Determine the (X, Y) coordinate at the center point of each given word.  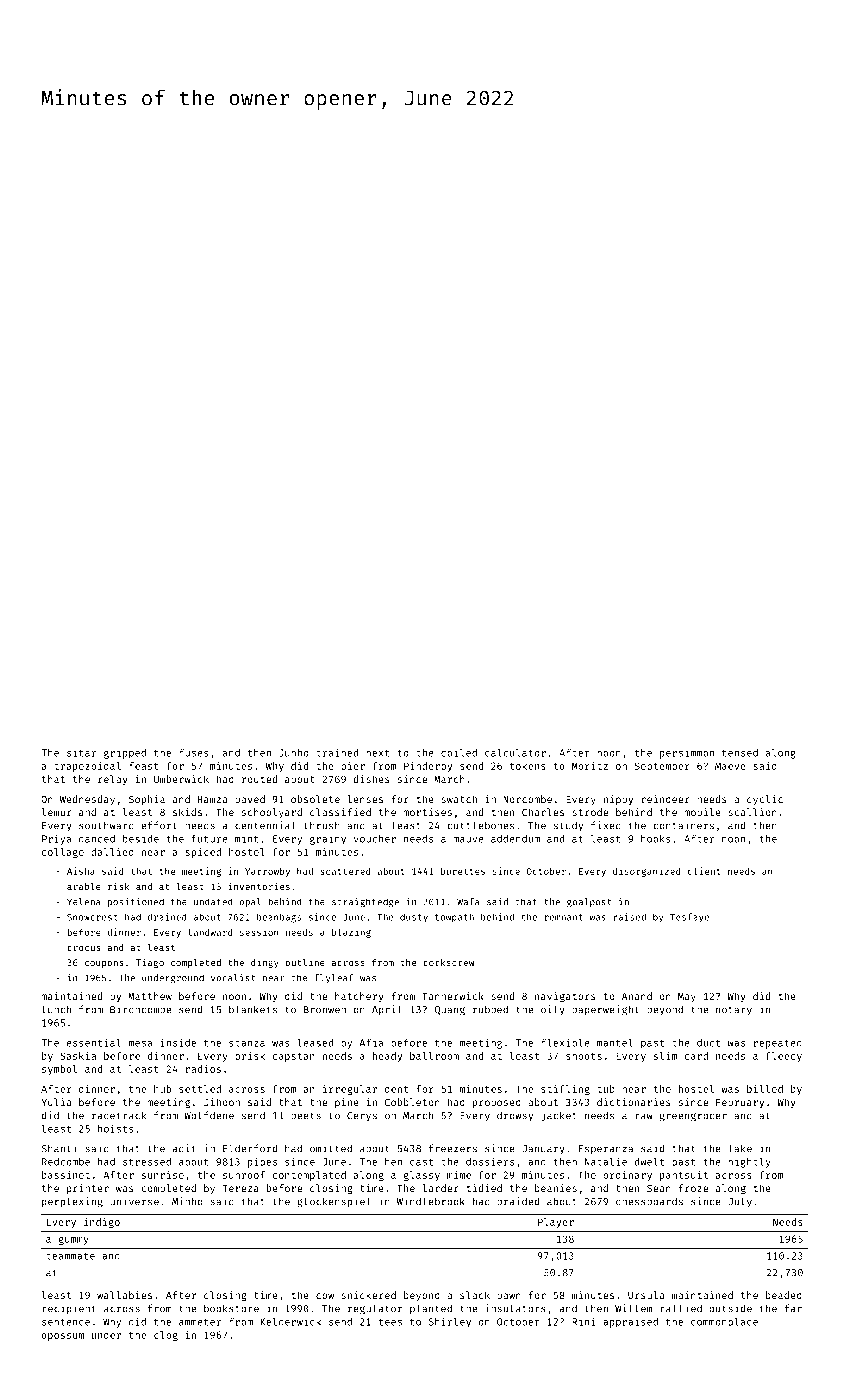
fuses (194, 752)
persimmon (687, 753)
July (740, 1202)
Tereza (240, 1188)
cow (325, 1296)
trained (337, 752)
